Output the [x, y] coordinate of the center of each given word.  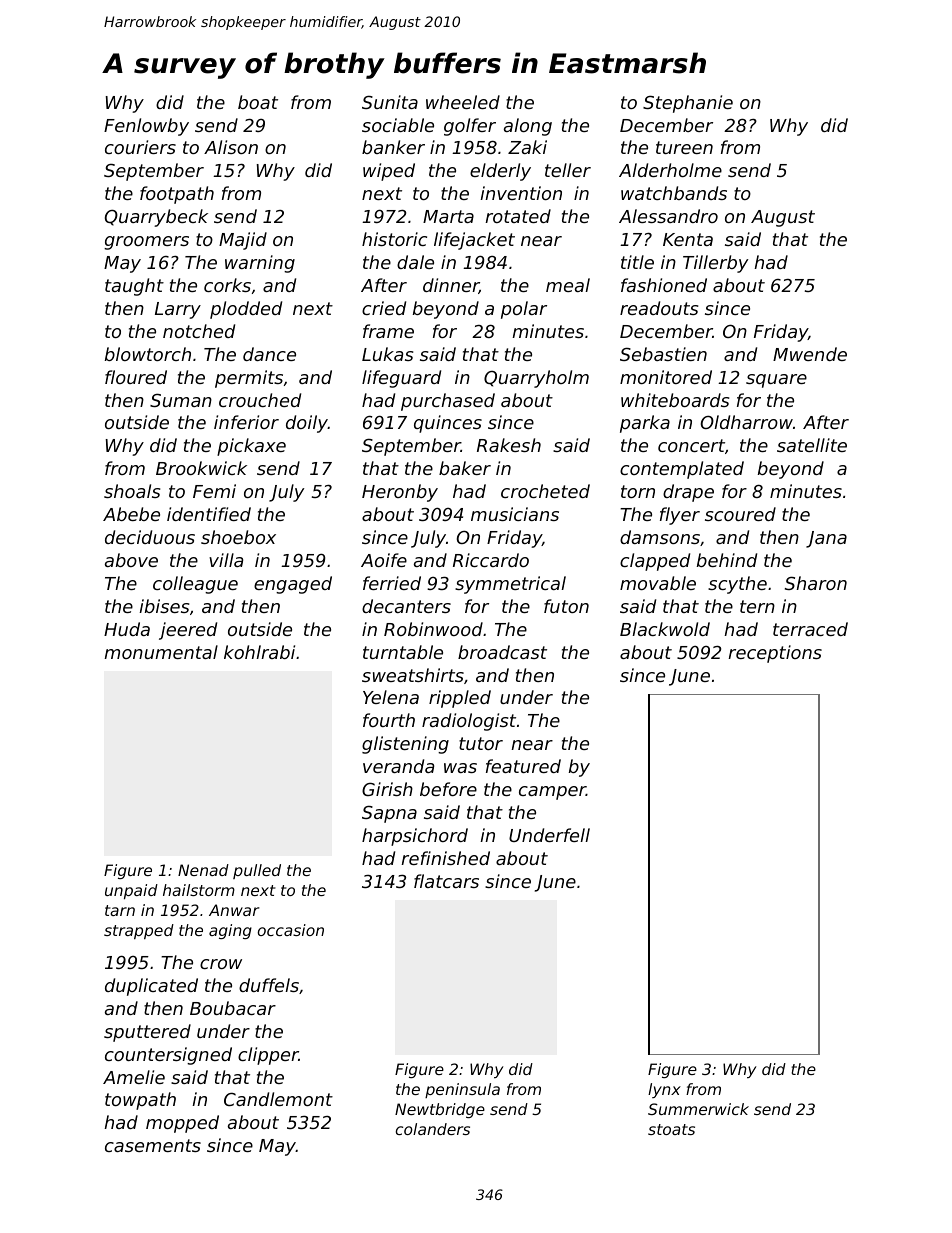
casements [153, 1145]
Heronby [400, 493]
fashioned [664, 285]
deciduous [150, 537]
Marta [448, 216]
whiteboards [675, 400]
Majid [243, 241]
